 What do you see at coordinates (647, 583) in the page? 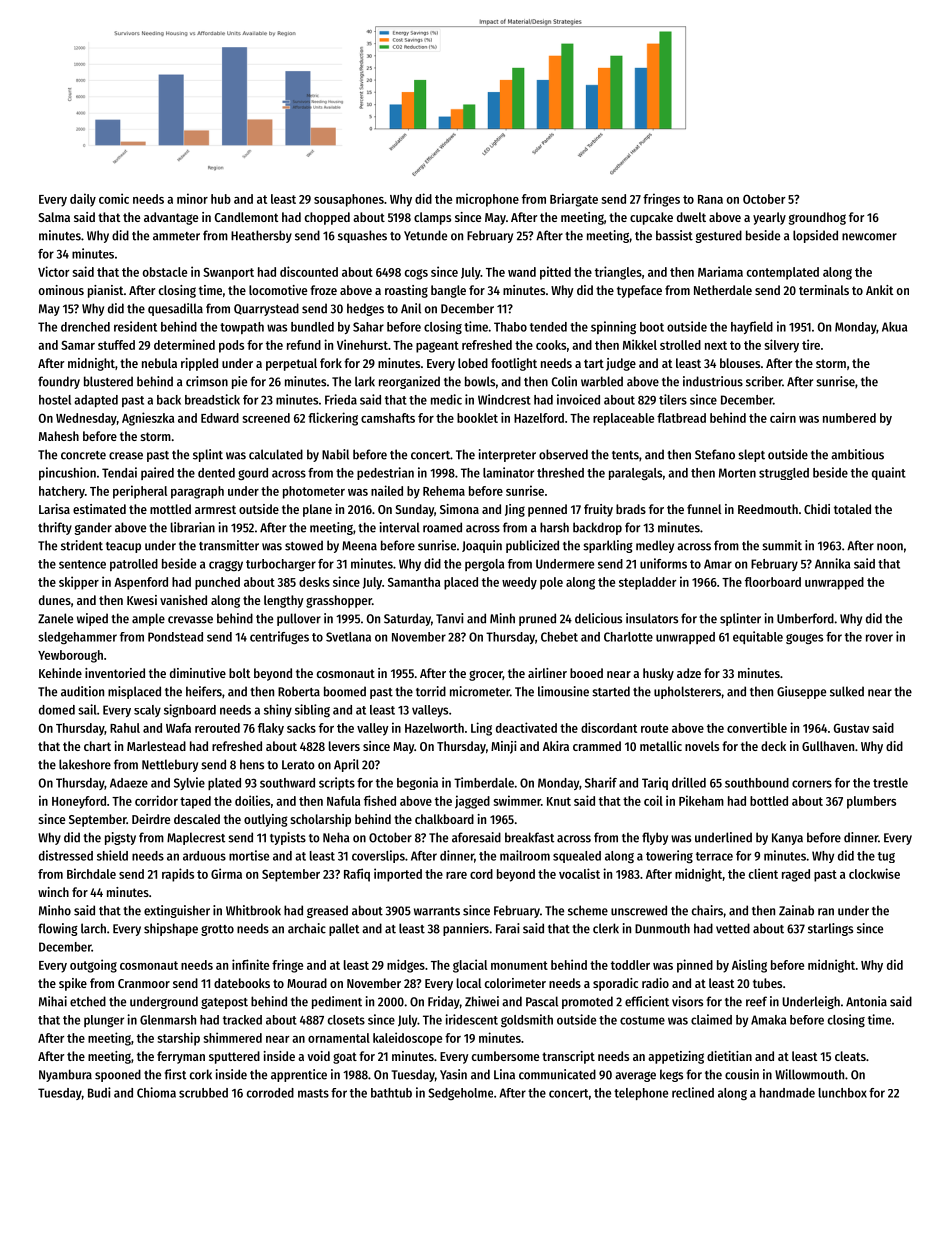
I see `stepladder` at bounding box center [647, 583].
